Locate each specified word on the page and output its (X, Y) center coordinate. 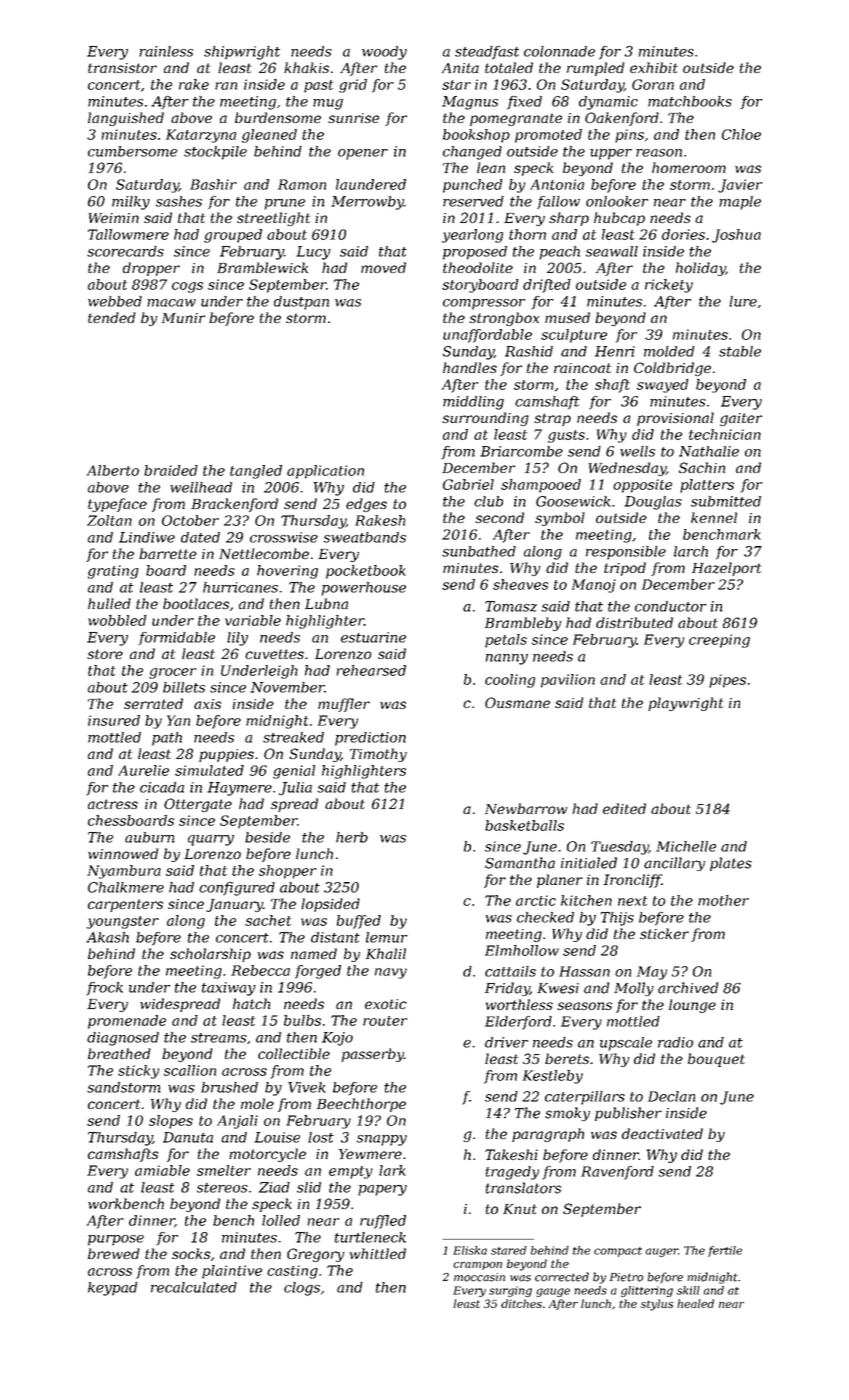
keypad (113, 1289)
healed (695, 1303)
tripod (625, 569)
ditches (521, 1303)
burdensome (278, 117)
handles (470, 367)
